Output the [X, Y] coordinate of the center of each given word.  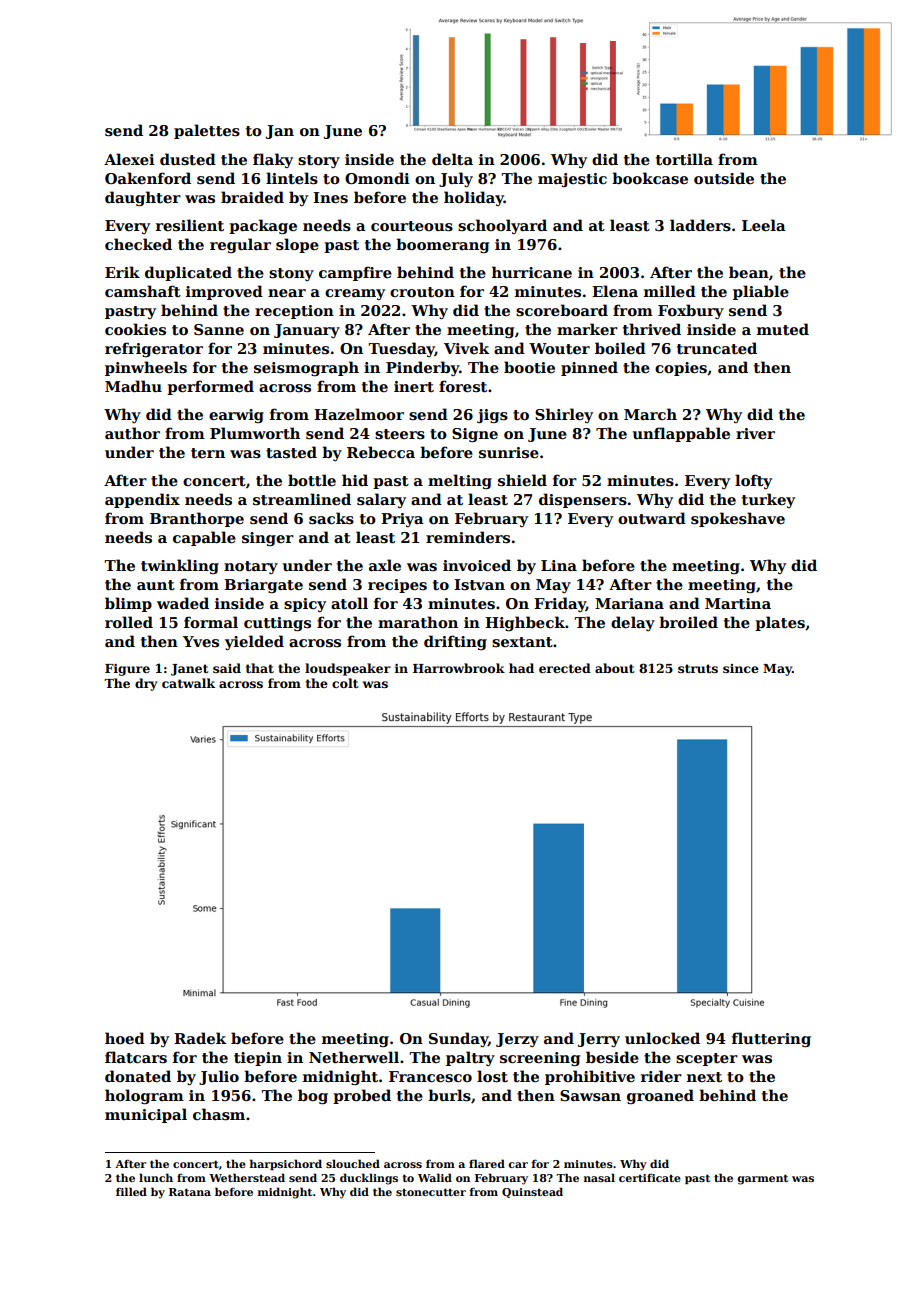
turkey [768, 500]
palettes [207, 131]
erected [565, 668]
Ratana [190, 1192]
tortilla [684, 159]
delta [452, 159]
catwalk [188, 683]
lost [492, 1076]
